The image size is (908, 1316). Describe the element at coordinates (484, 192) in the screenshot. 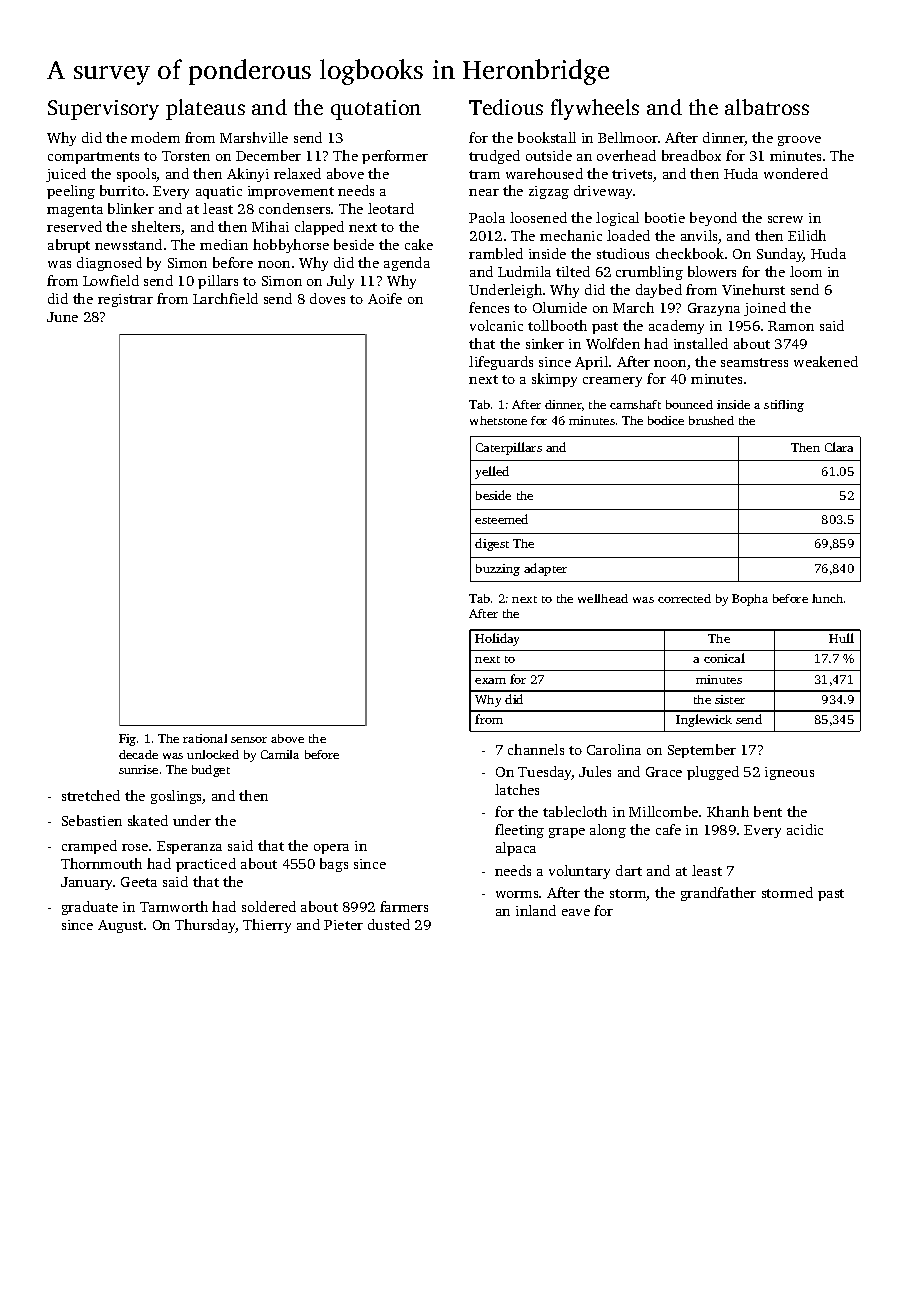

I see `near` at that location.
